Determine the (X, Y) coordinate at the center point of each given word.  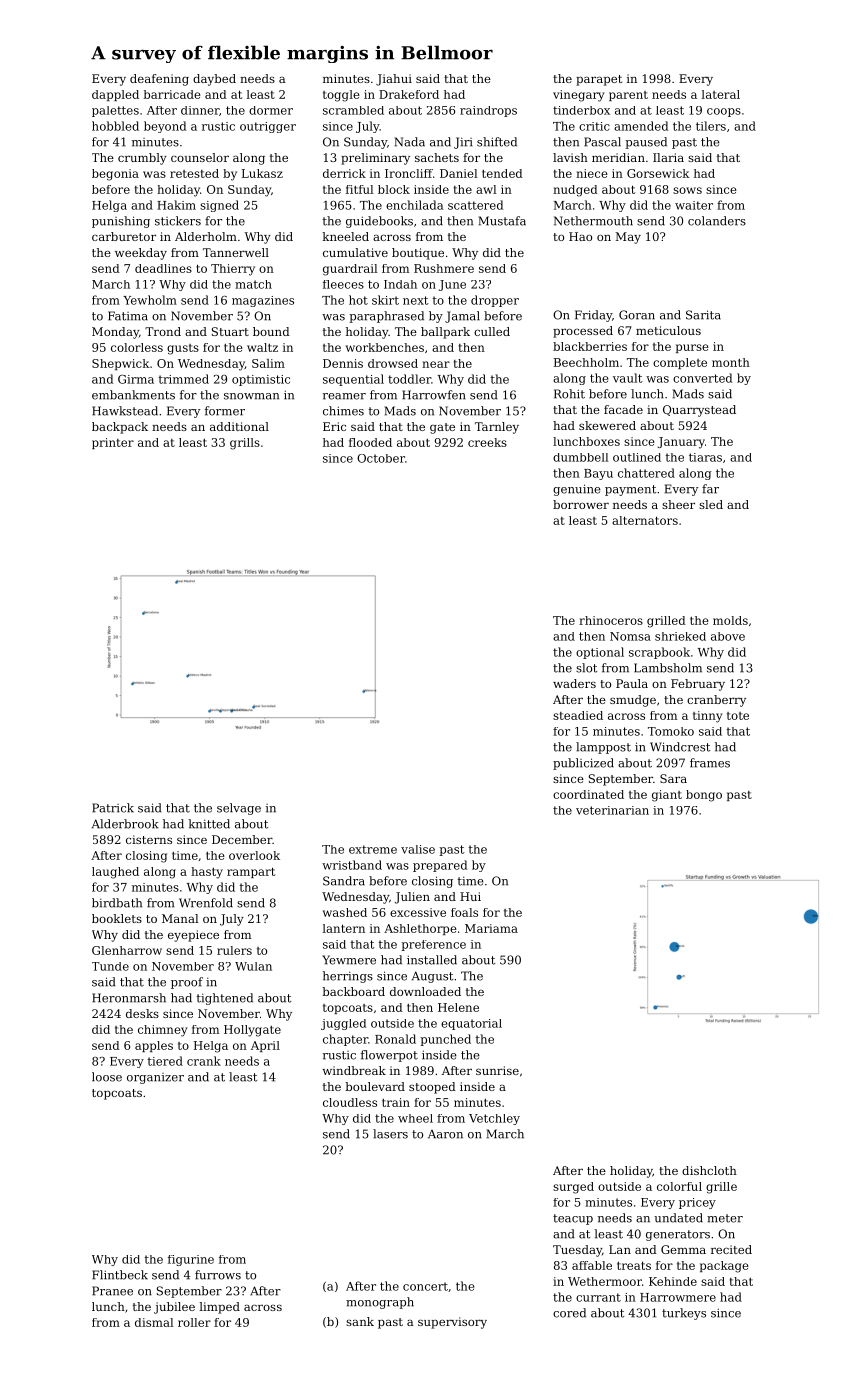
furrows (218, 1275)
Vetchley (494, 1119)
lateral (721, 94)
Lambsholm (668, 668)
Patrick (113, 808)
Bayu (598, 474)
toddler (409, 379)
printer (113, 443)
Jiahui (394, 80)
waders (574, 683)
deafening (159, 80)
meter (725, 1218)
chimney (162, 1031)
